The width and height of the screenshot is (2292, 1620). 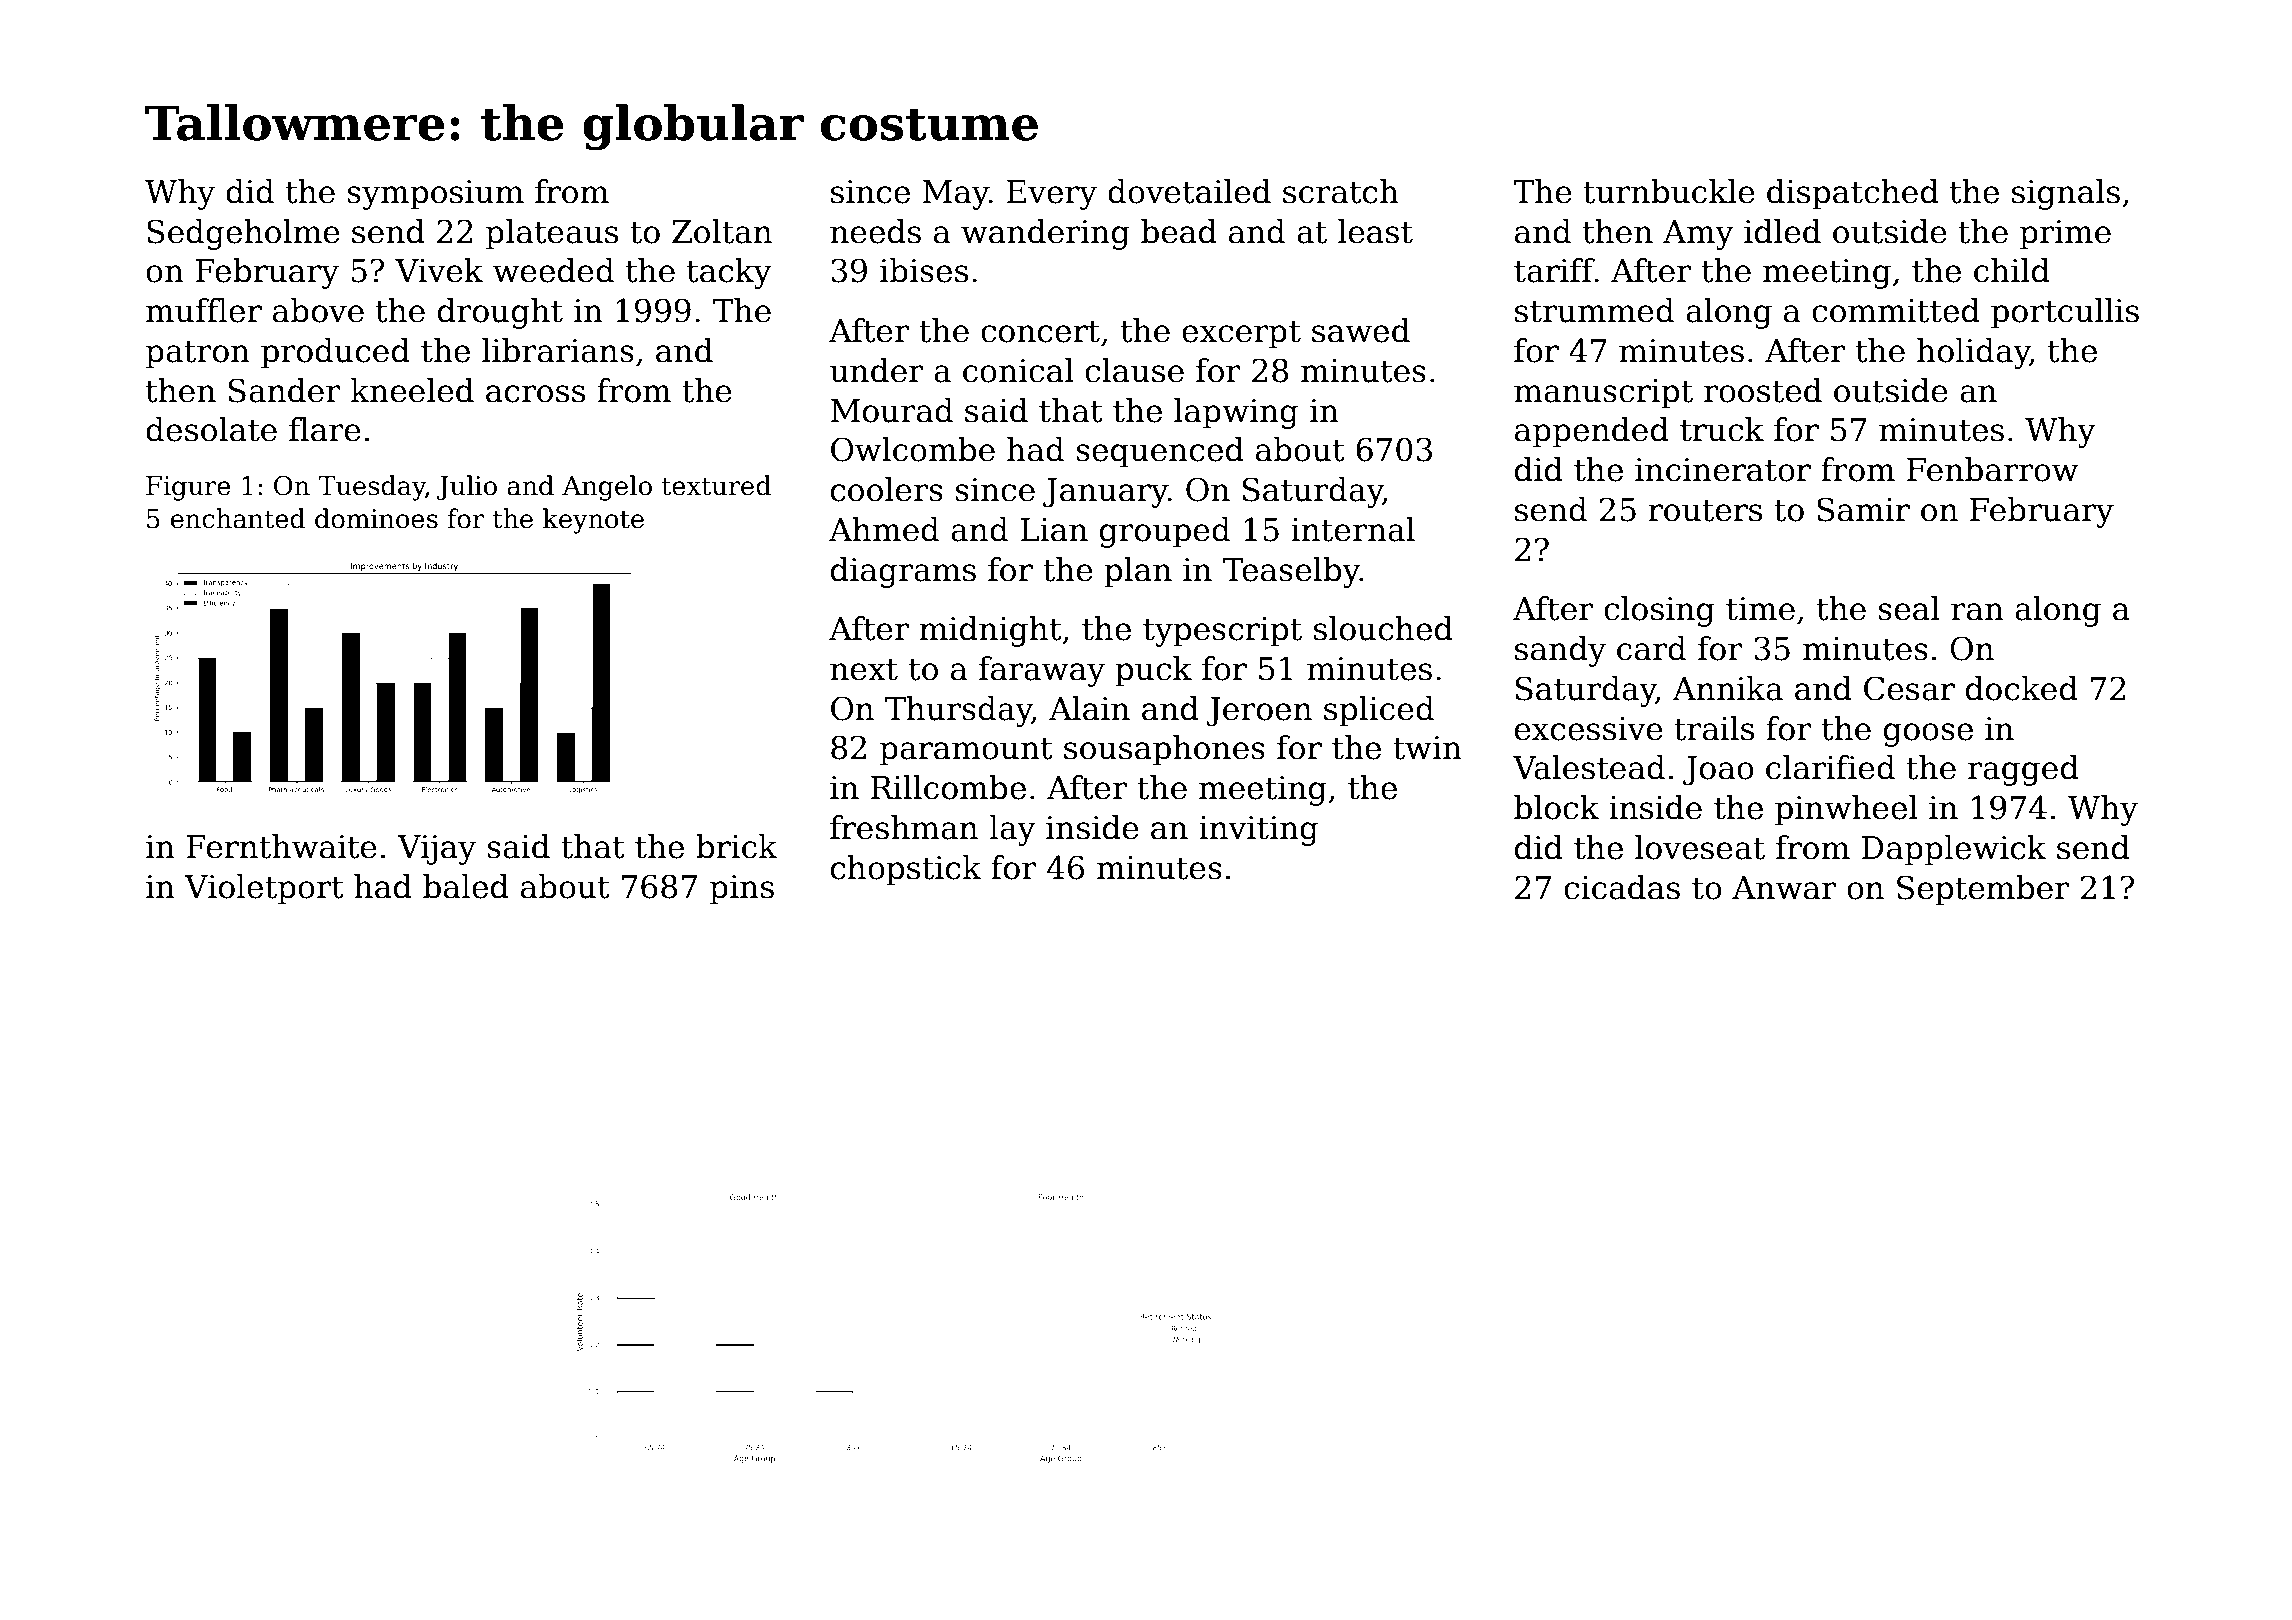 I want to click on incinerator, so click(x=1723, y=470).
